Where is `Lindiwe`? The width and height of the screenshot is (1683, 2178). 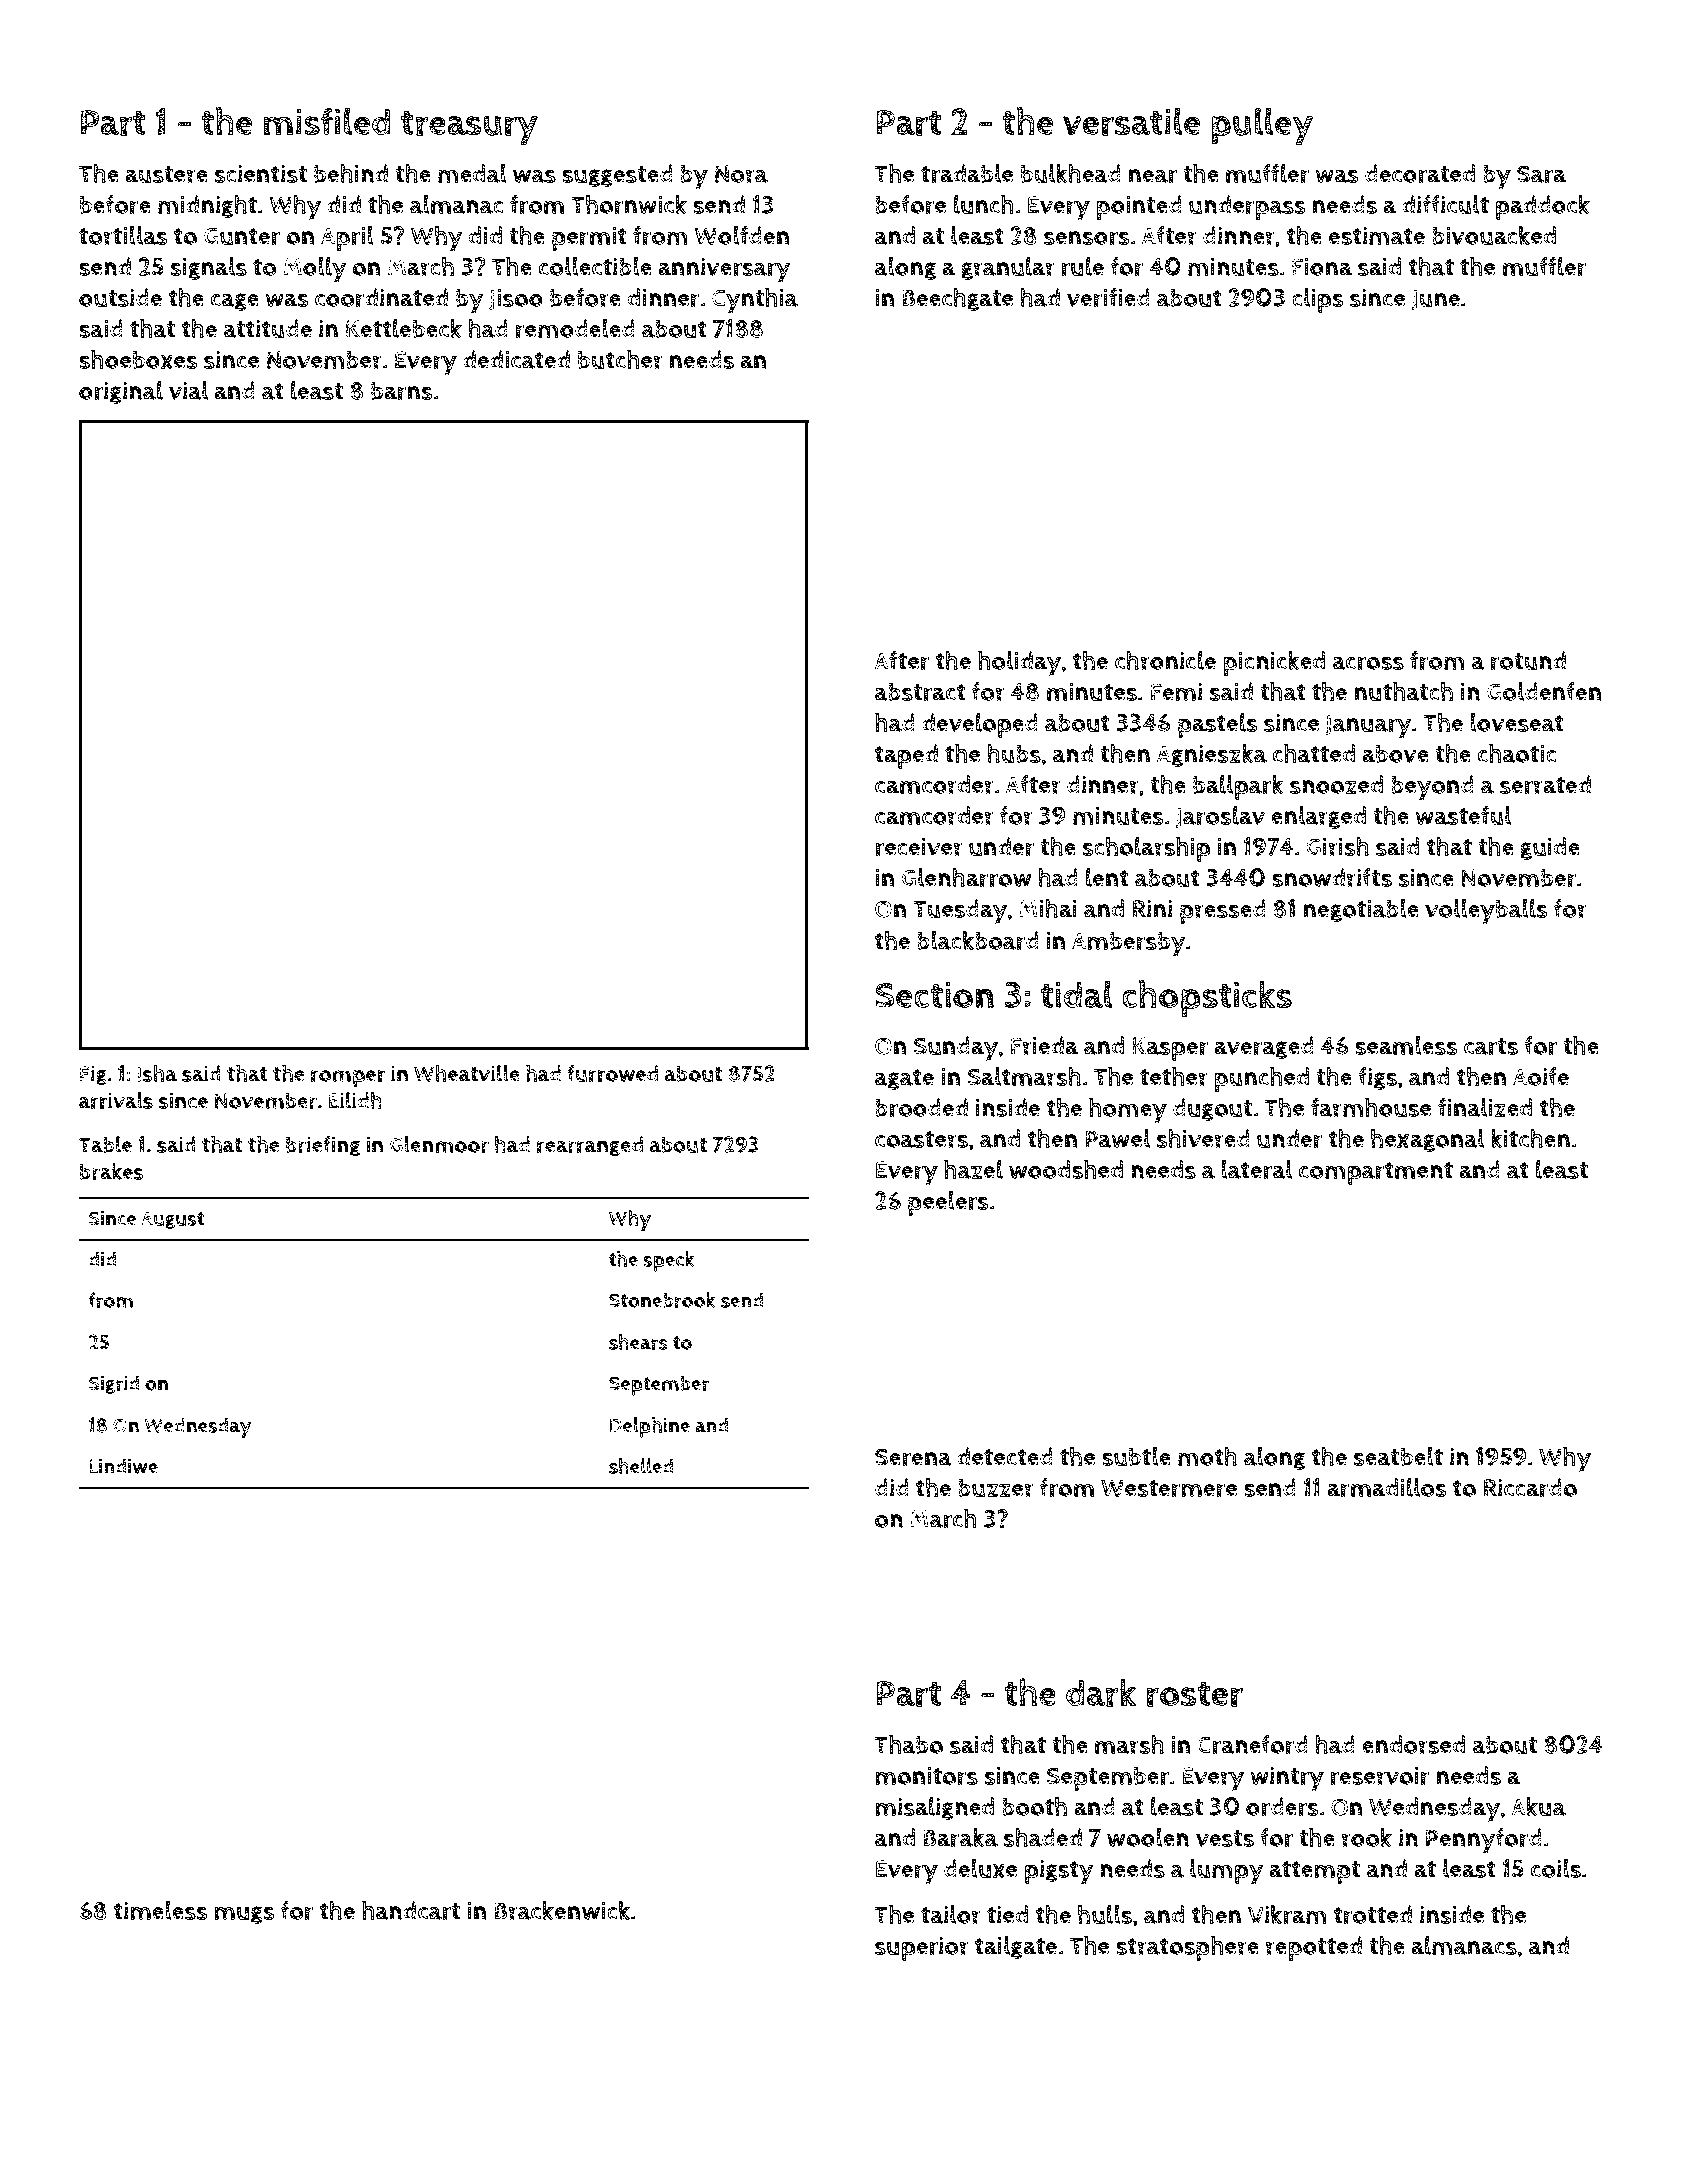 Lindiwe is located at coordinates (123, 1466).
